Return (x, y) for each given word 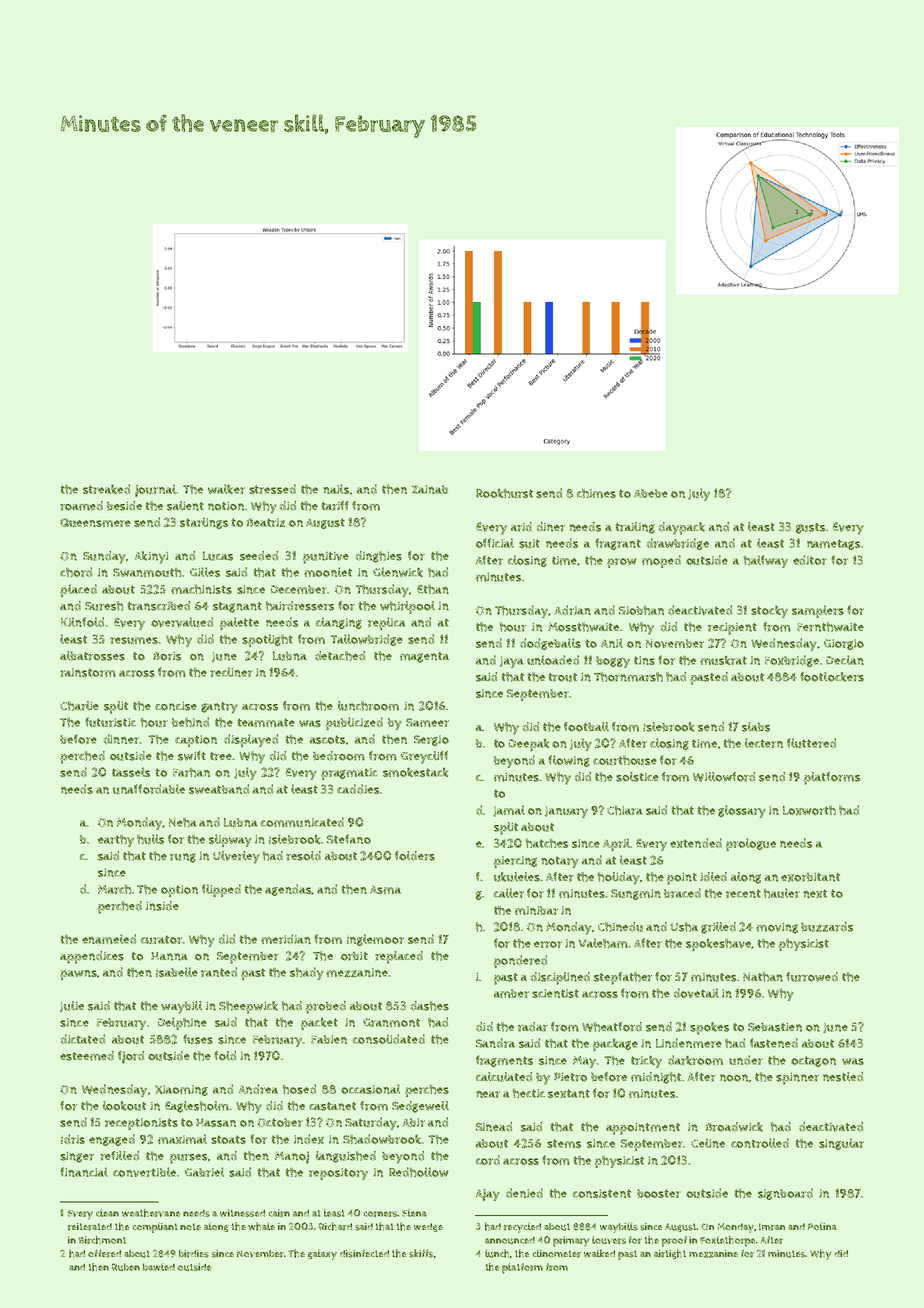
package (615, 1045)
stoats (228, 1139)
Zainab (430, 489)
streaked (106, 489)
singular (841, 1144)
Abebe (651, 493)
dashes (430, 1006)
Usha (684, 927)
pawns (78, 975)
